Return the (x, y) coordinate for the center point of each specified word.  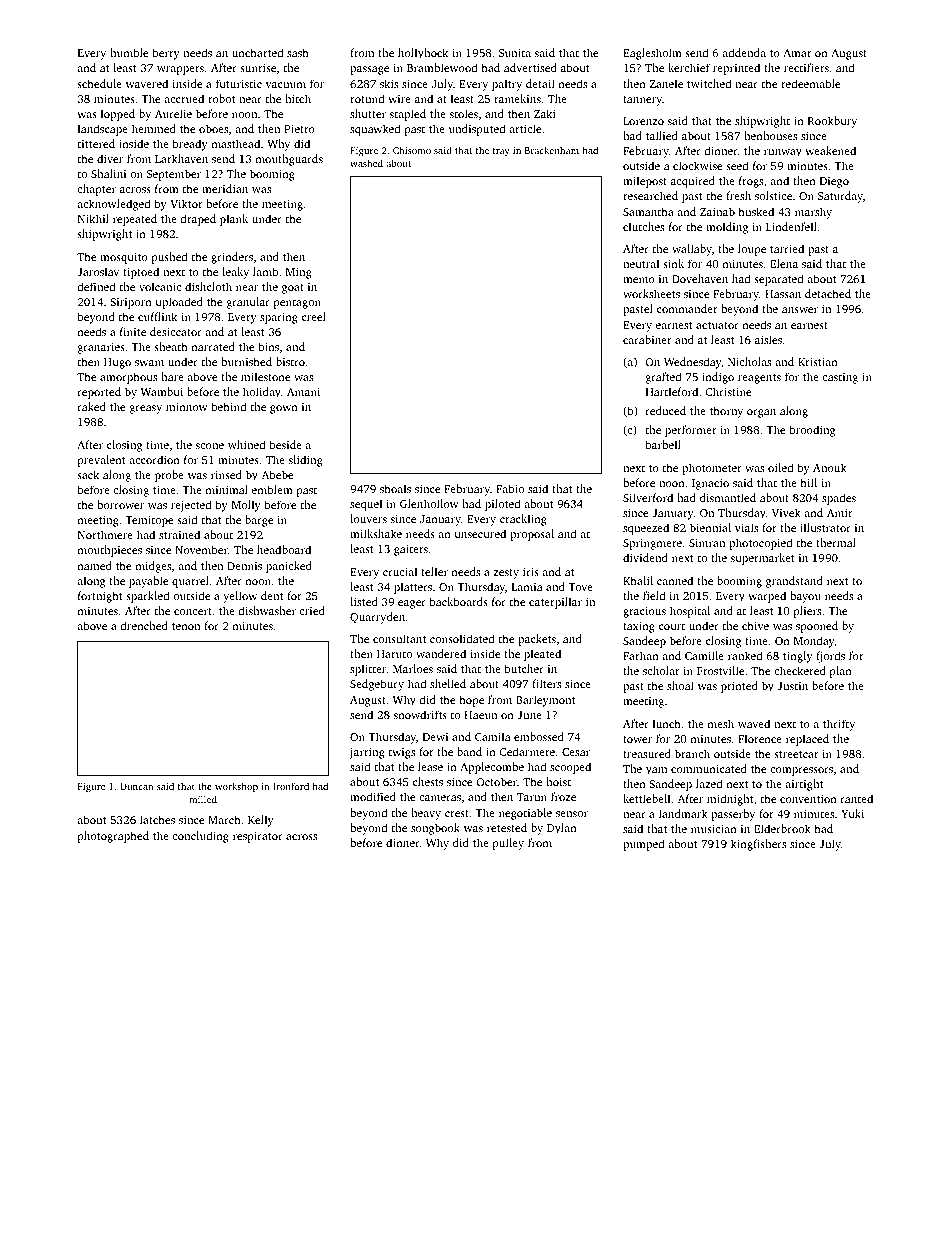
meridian (225, 188)
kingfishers (758, 845)
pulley (508, 844)
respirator (258, 837)
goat (293, 289)
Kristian (818, 362)
